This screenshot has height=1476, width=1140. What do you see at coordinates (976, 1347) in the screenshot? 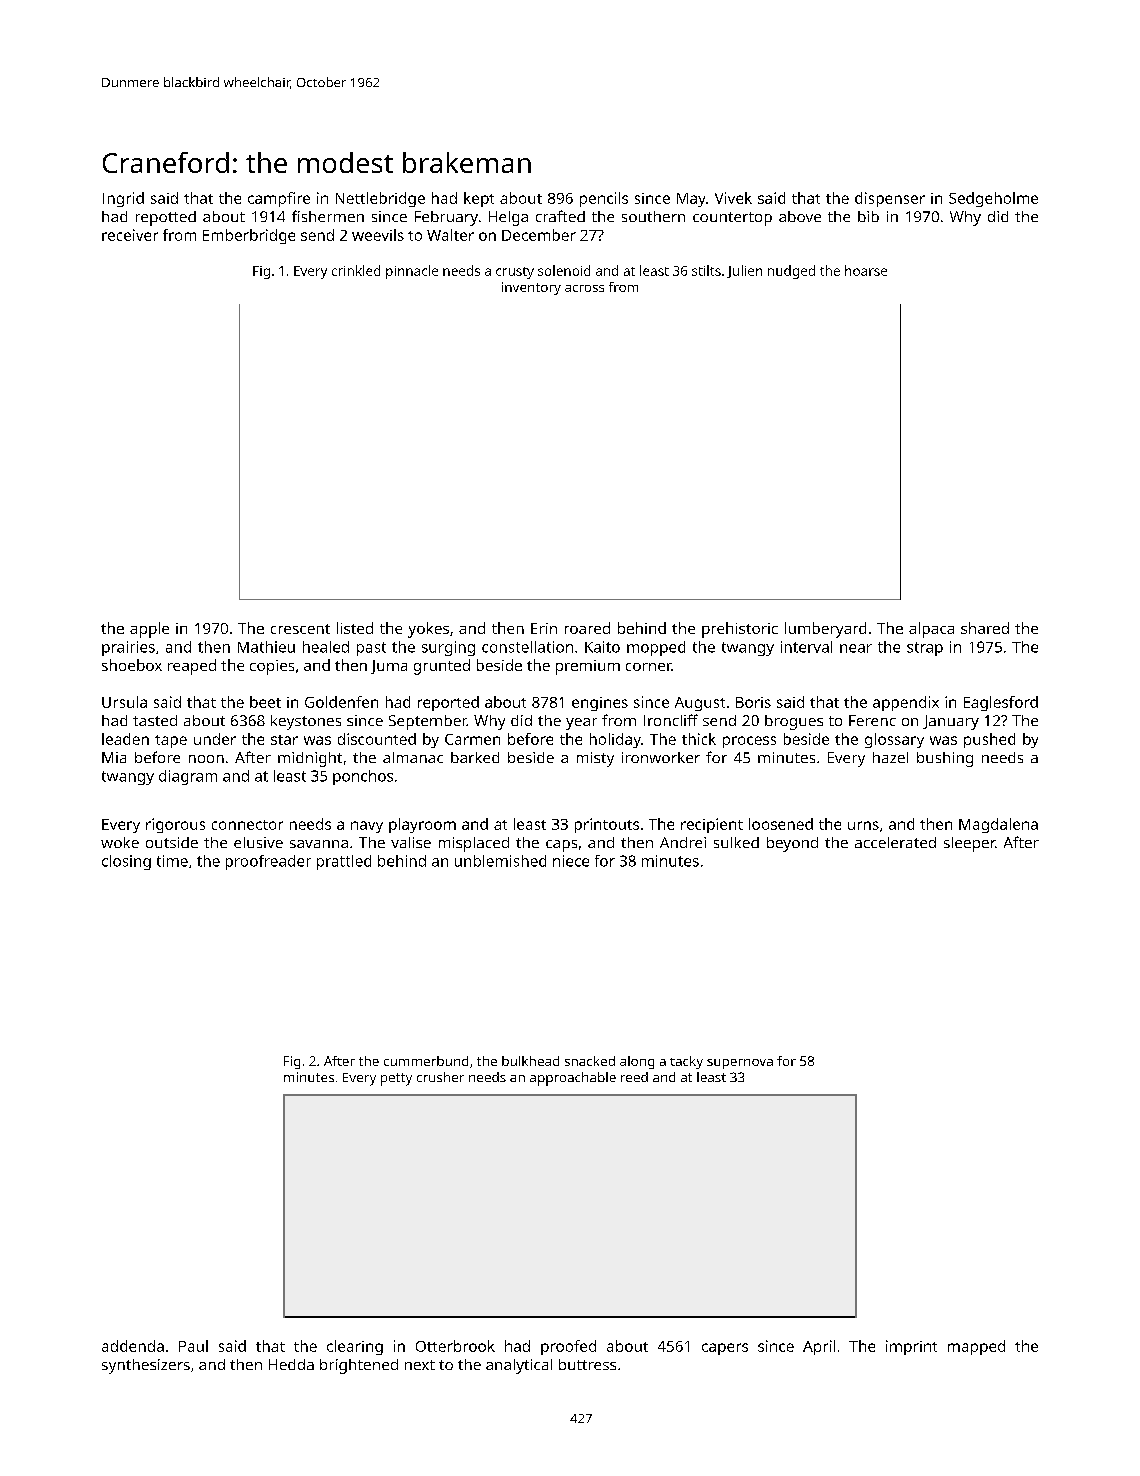
I see `mapped` at bounding box center [976, 1347].
